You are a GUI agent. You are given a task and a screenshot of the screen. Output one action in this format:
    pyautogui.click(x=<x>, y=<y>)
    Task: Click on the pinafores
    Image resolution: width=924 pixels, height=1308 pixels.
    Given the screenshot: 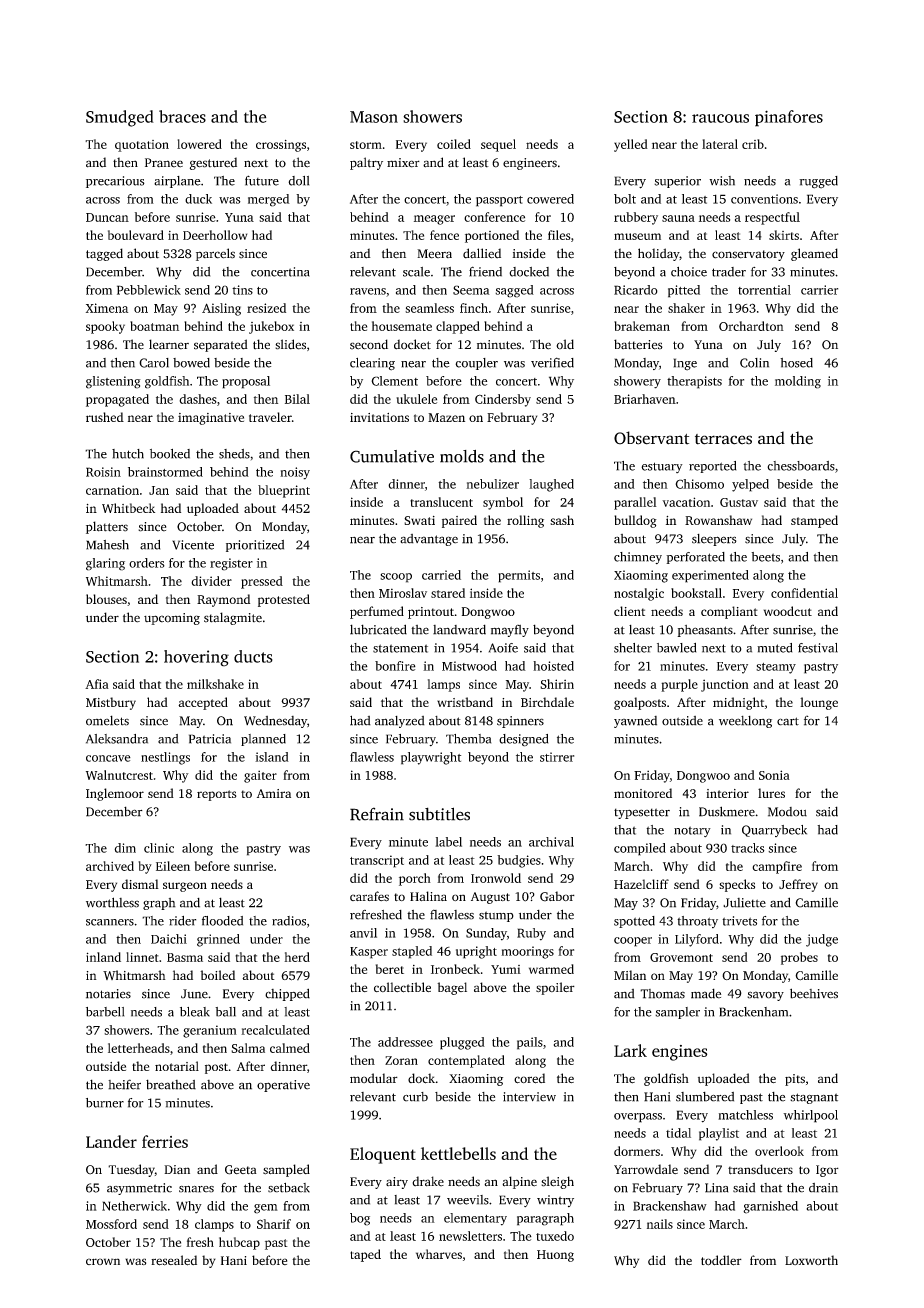 What is the action you would take?
    pyautogui.click(x=789, y=118)
